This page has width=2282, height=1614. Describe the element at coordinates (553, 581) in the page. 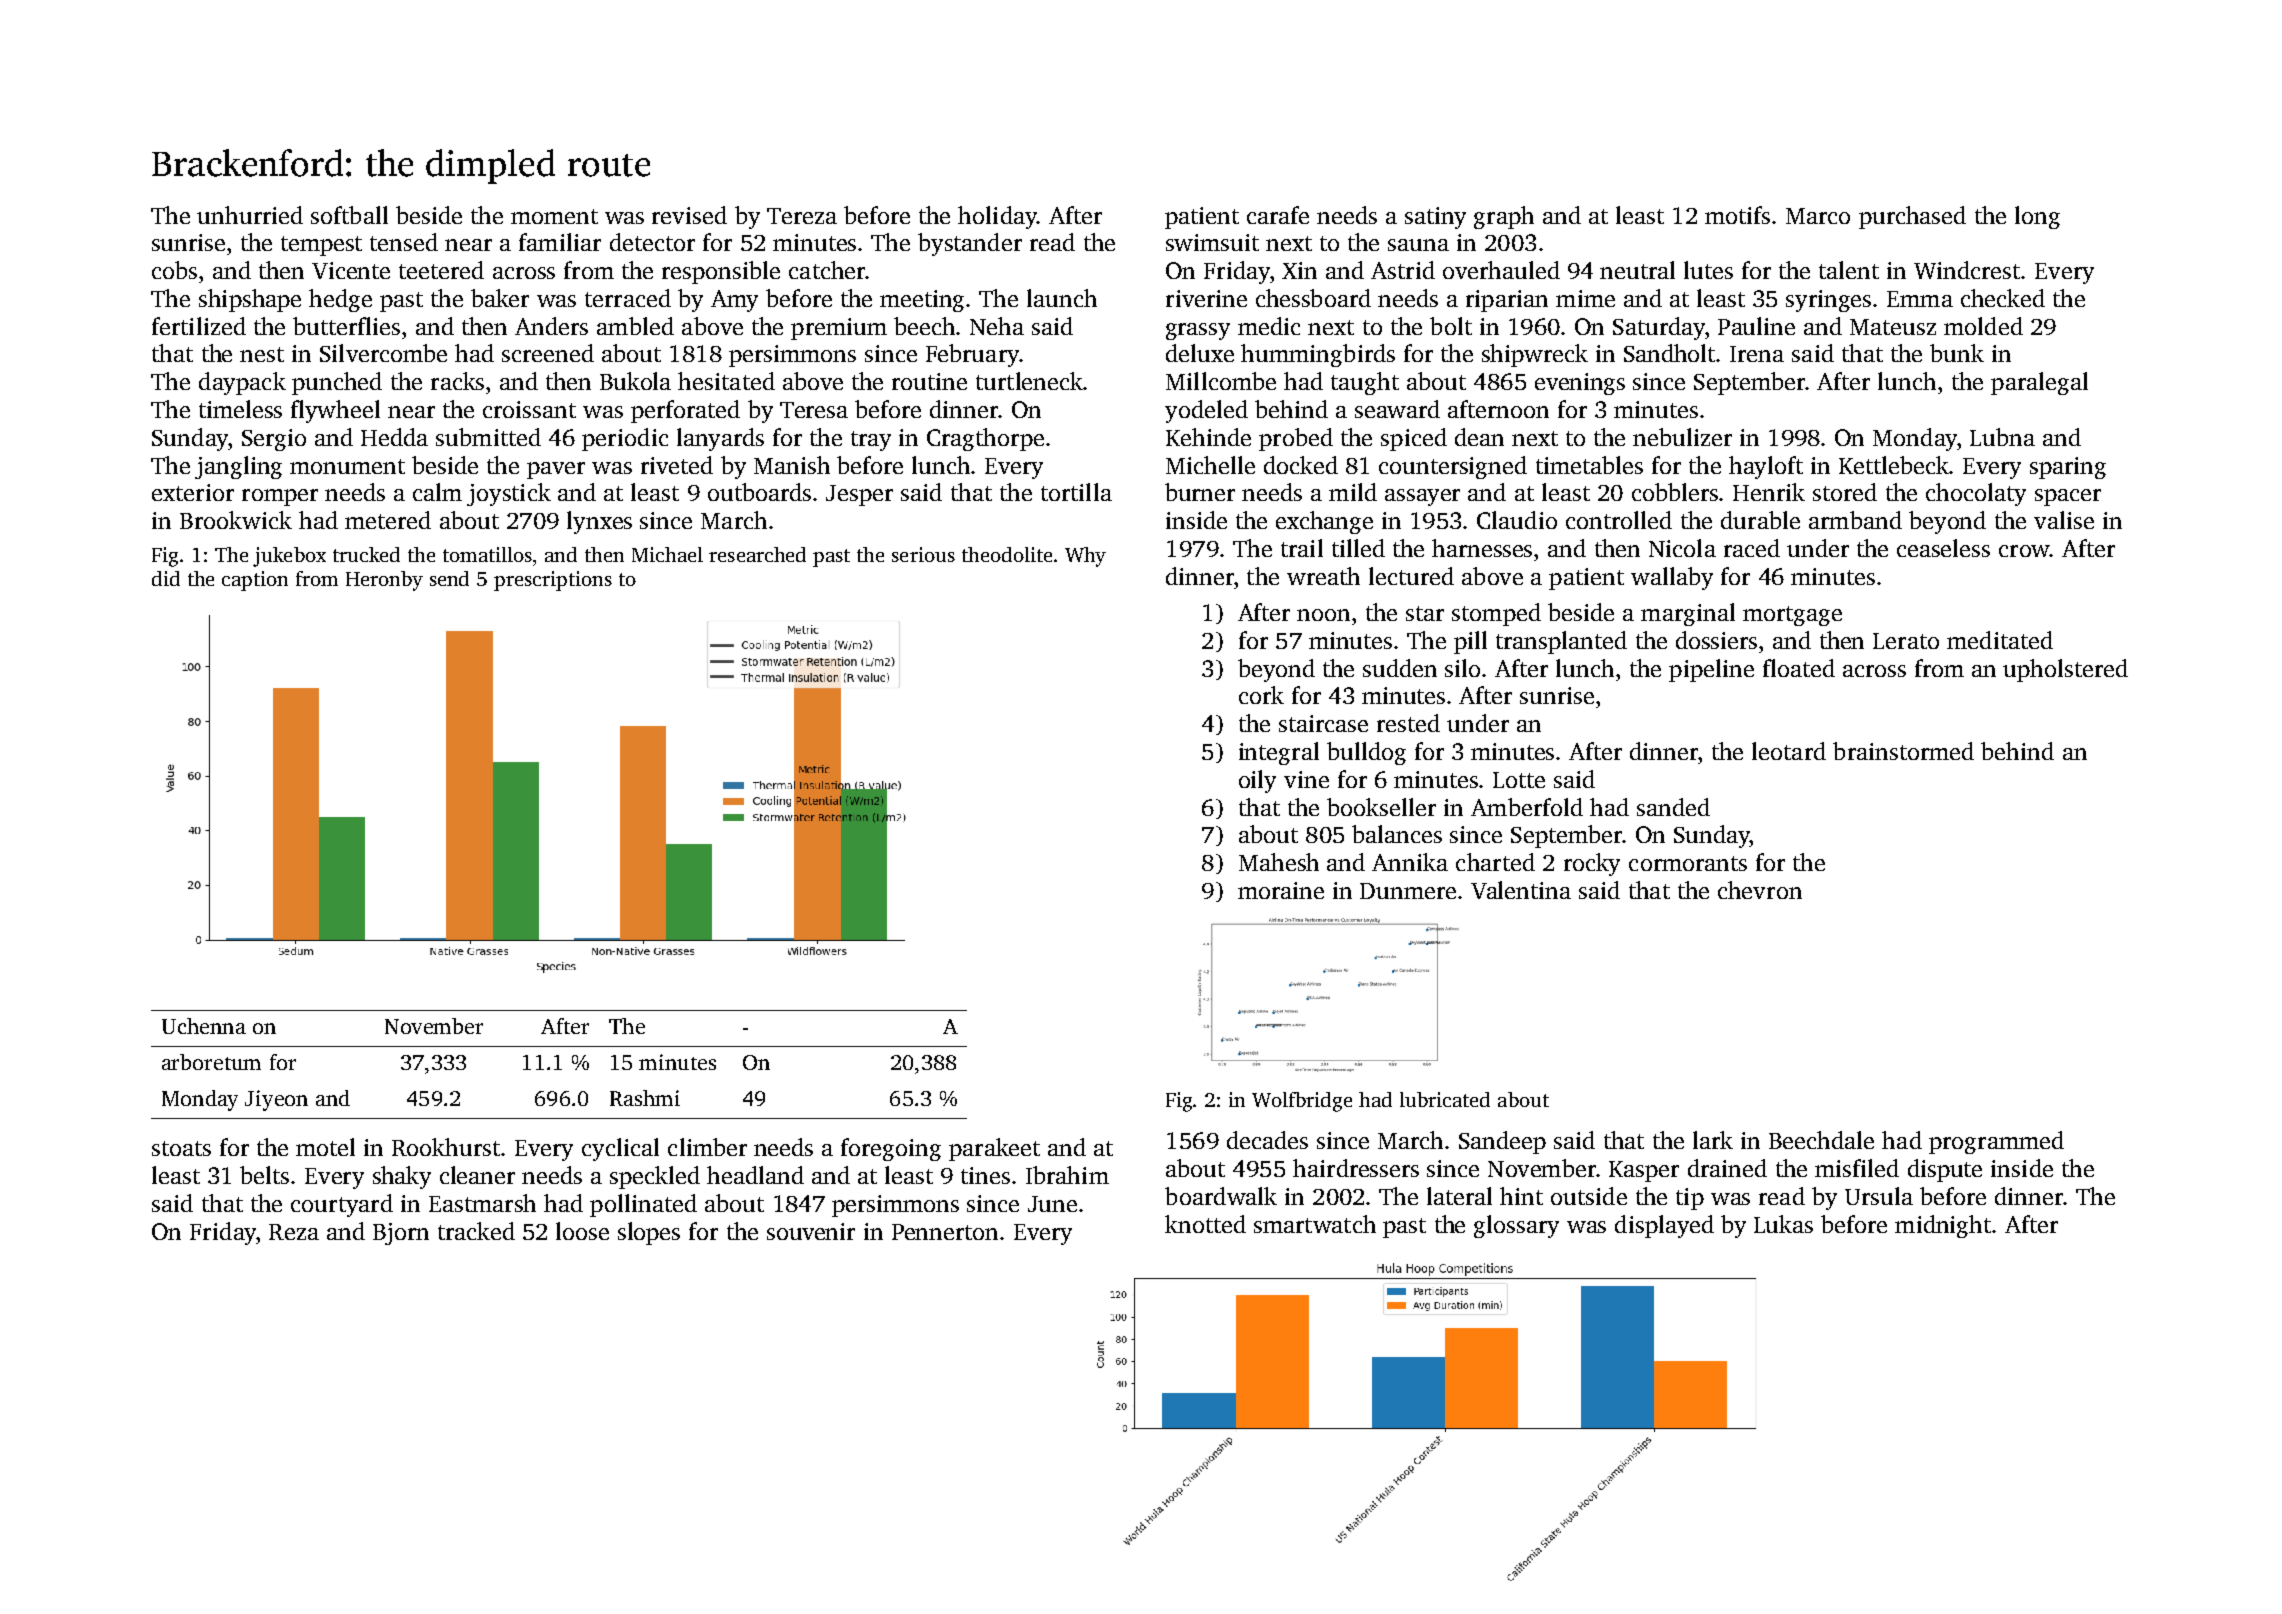

I see `prescriptions` at that location.
